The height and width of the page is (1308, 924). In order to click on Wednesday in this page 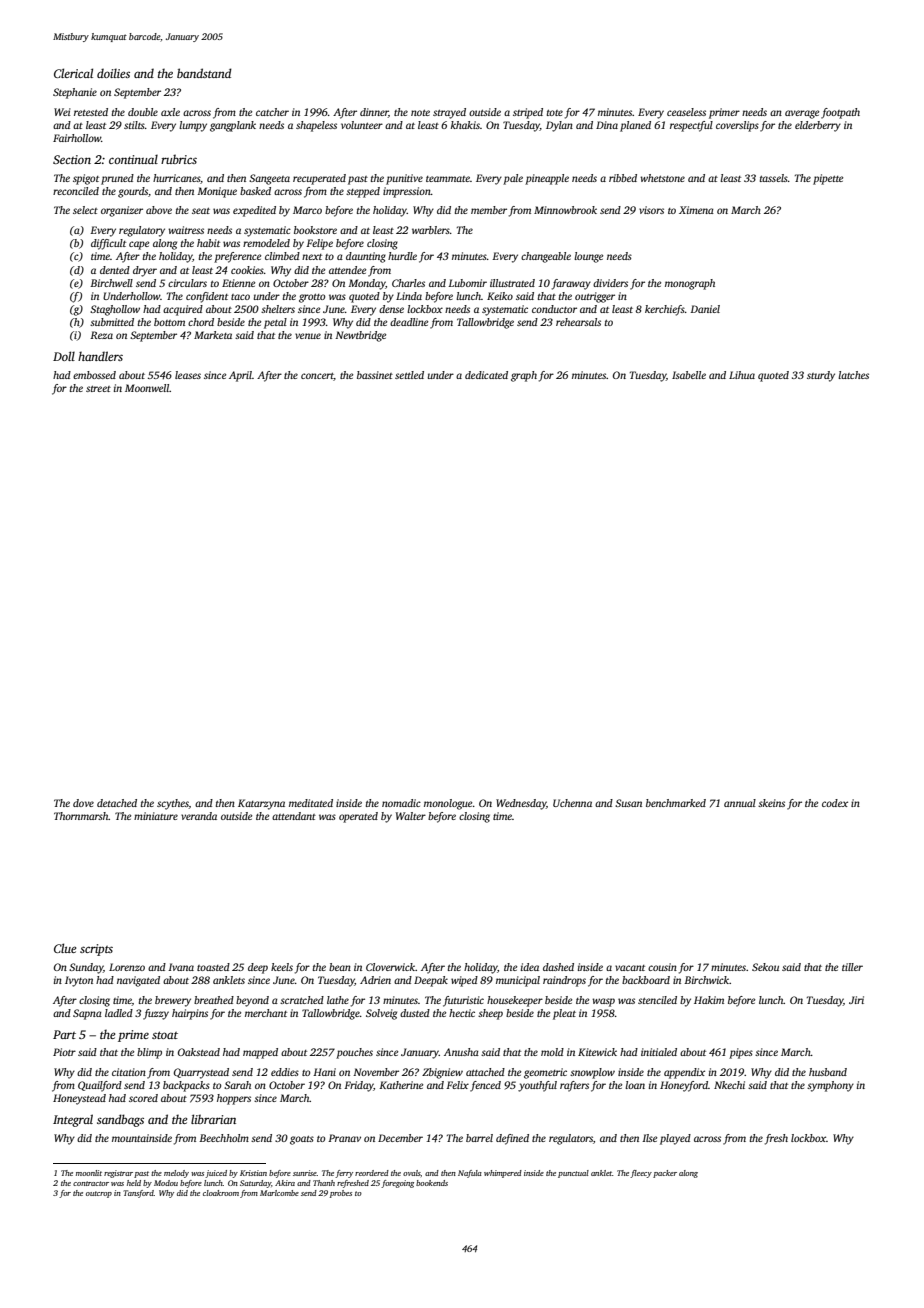, I will do `click(521, 804)`.
